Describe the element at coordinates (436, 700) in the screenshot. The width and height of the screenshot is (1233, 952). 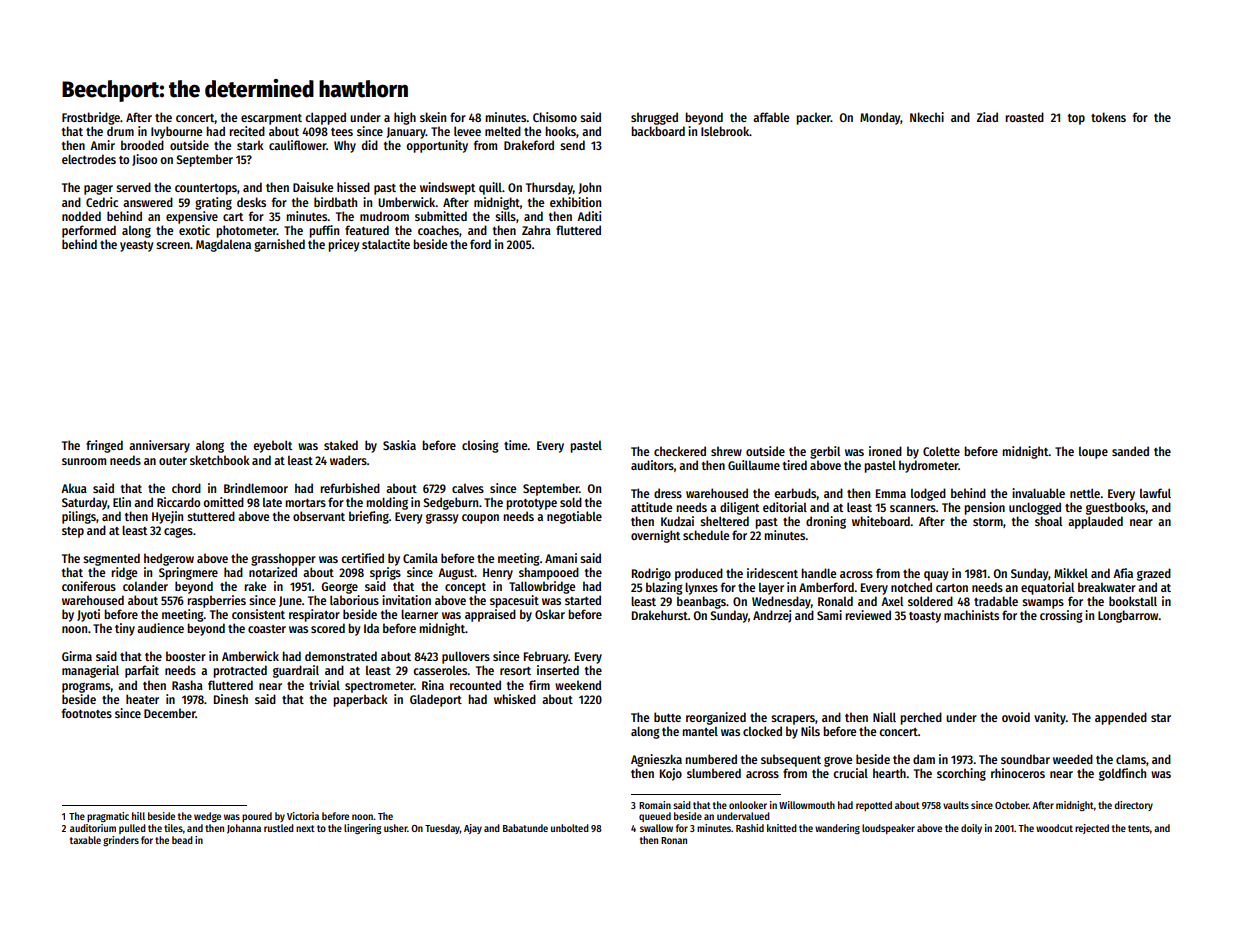
I see `Gladeport` at that location.
